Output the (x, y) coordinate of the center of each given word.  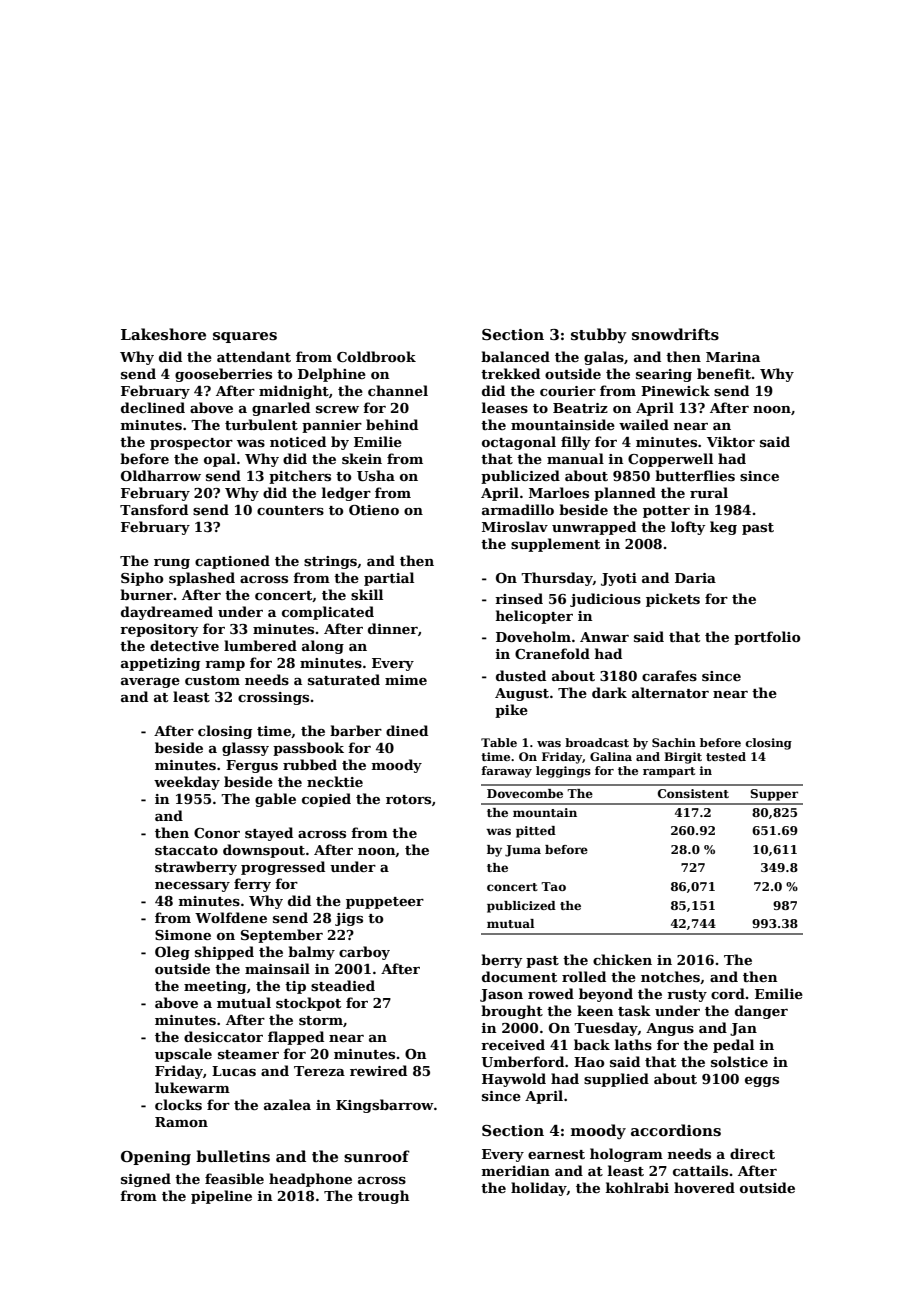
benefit (724, 373)
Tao (553, 886)
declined (153, 407)
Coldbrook (376, 356)
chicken (622, 959)
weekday (187, 783)
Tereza (319, 1071)
